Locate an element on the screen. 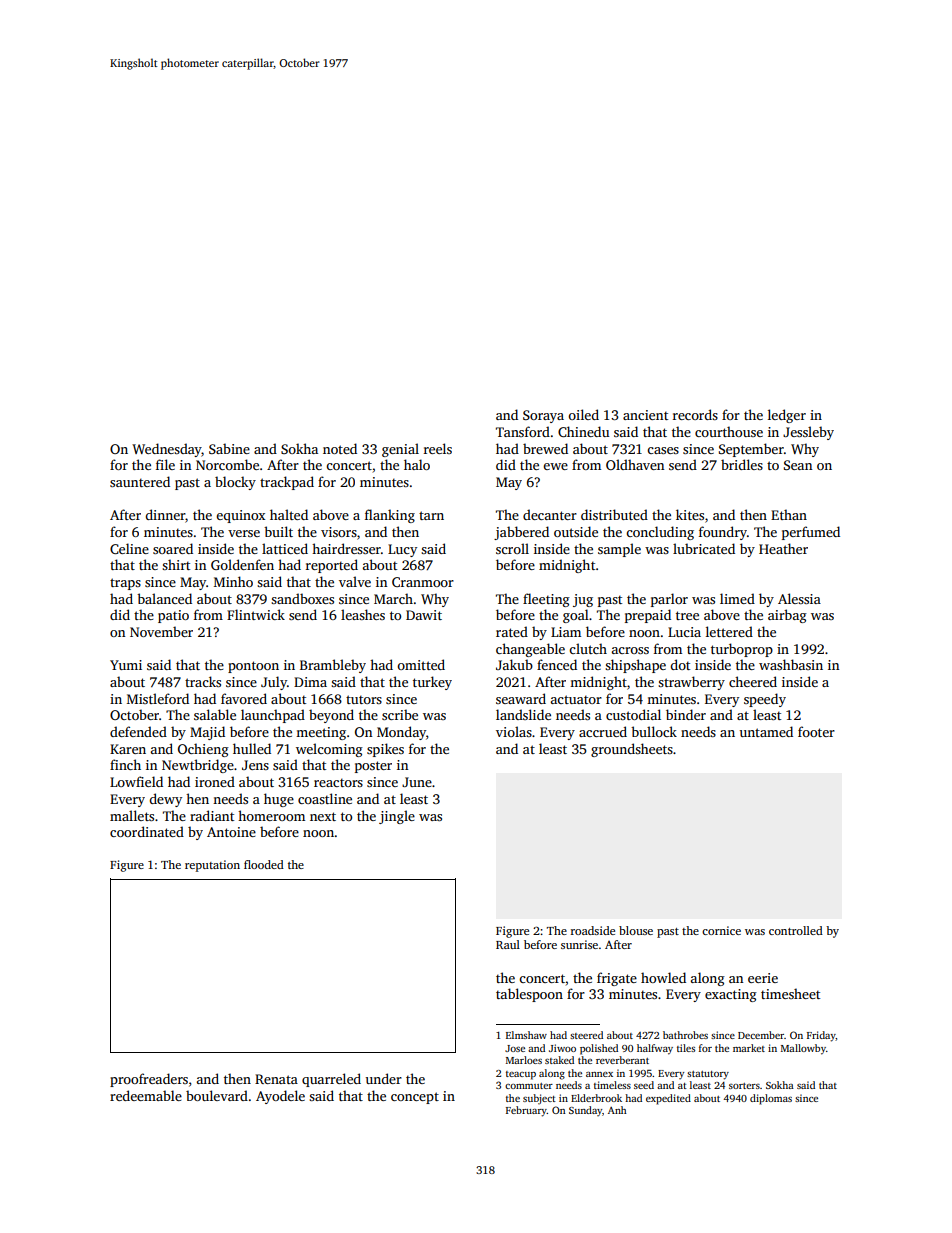  Soraya is located at coordinates (543, 416).
